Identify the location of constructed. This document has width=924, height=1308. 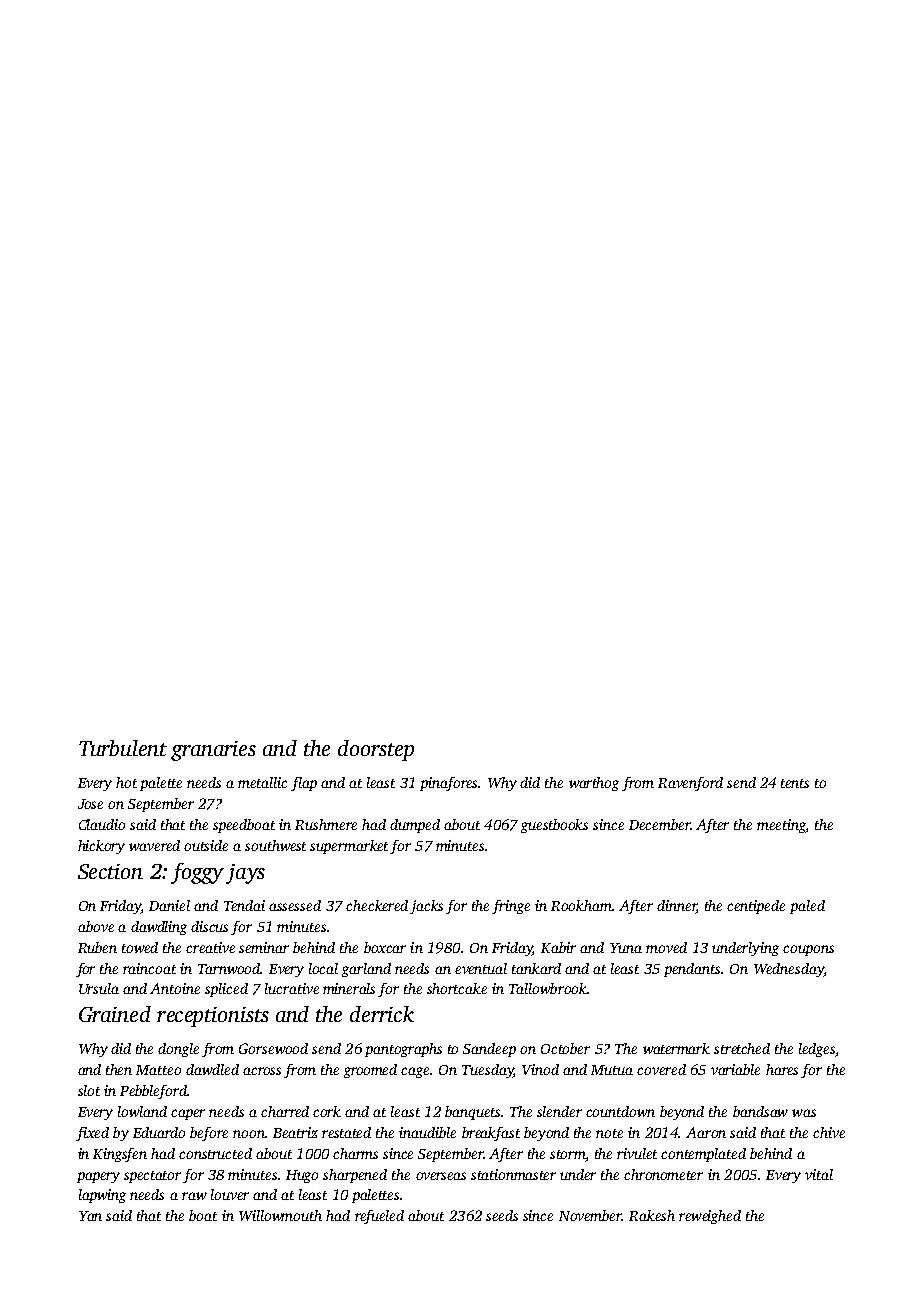
(215, 1153).
